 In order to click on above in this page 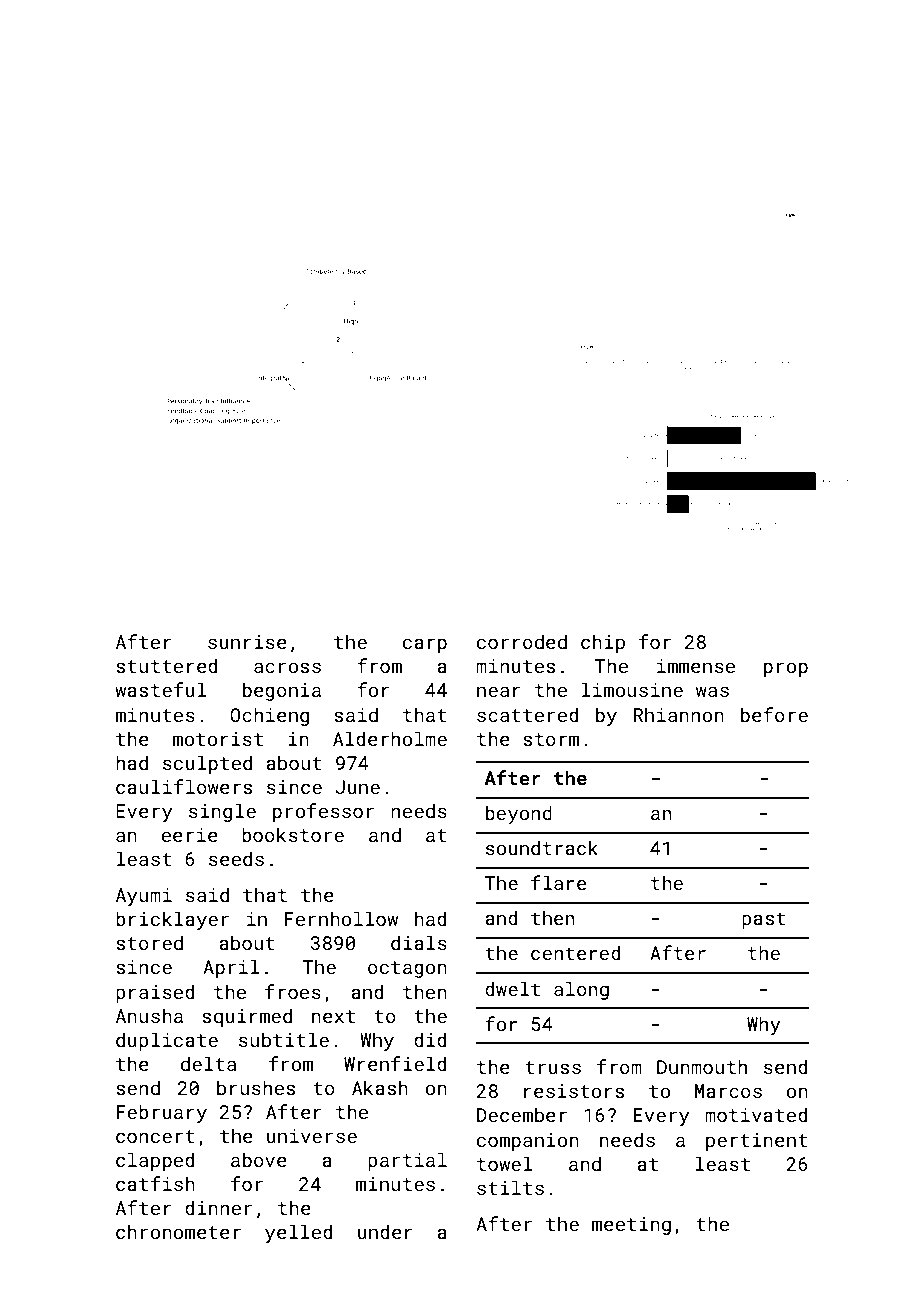, I will do `click(259, 1159)`.
